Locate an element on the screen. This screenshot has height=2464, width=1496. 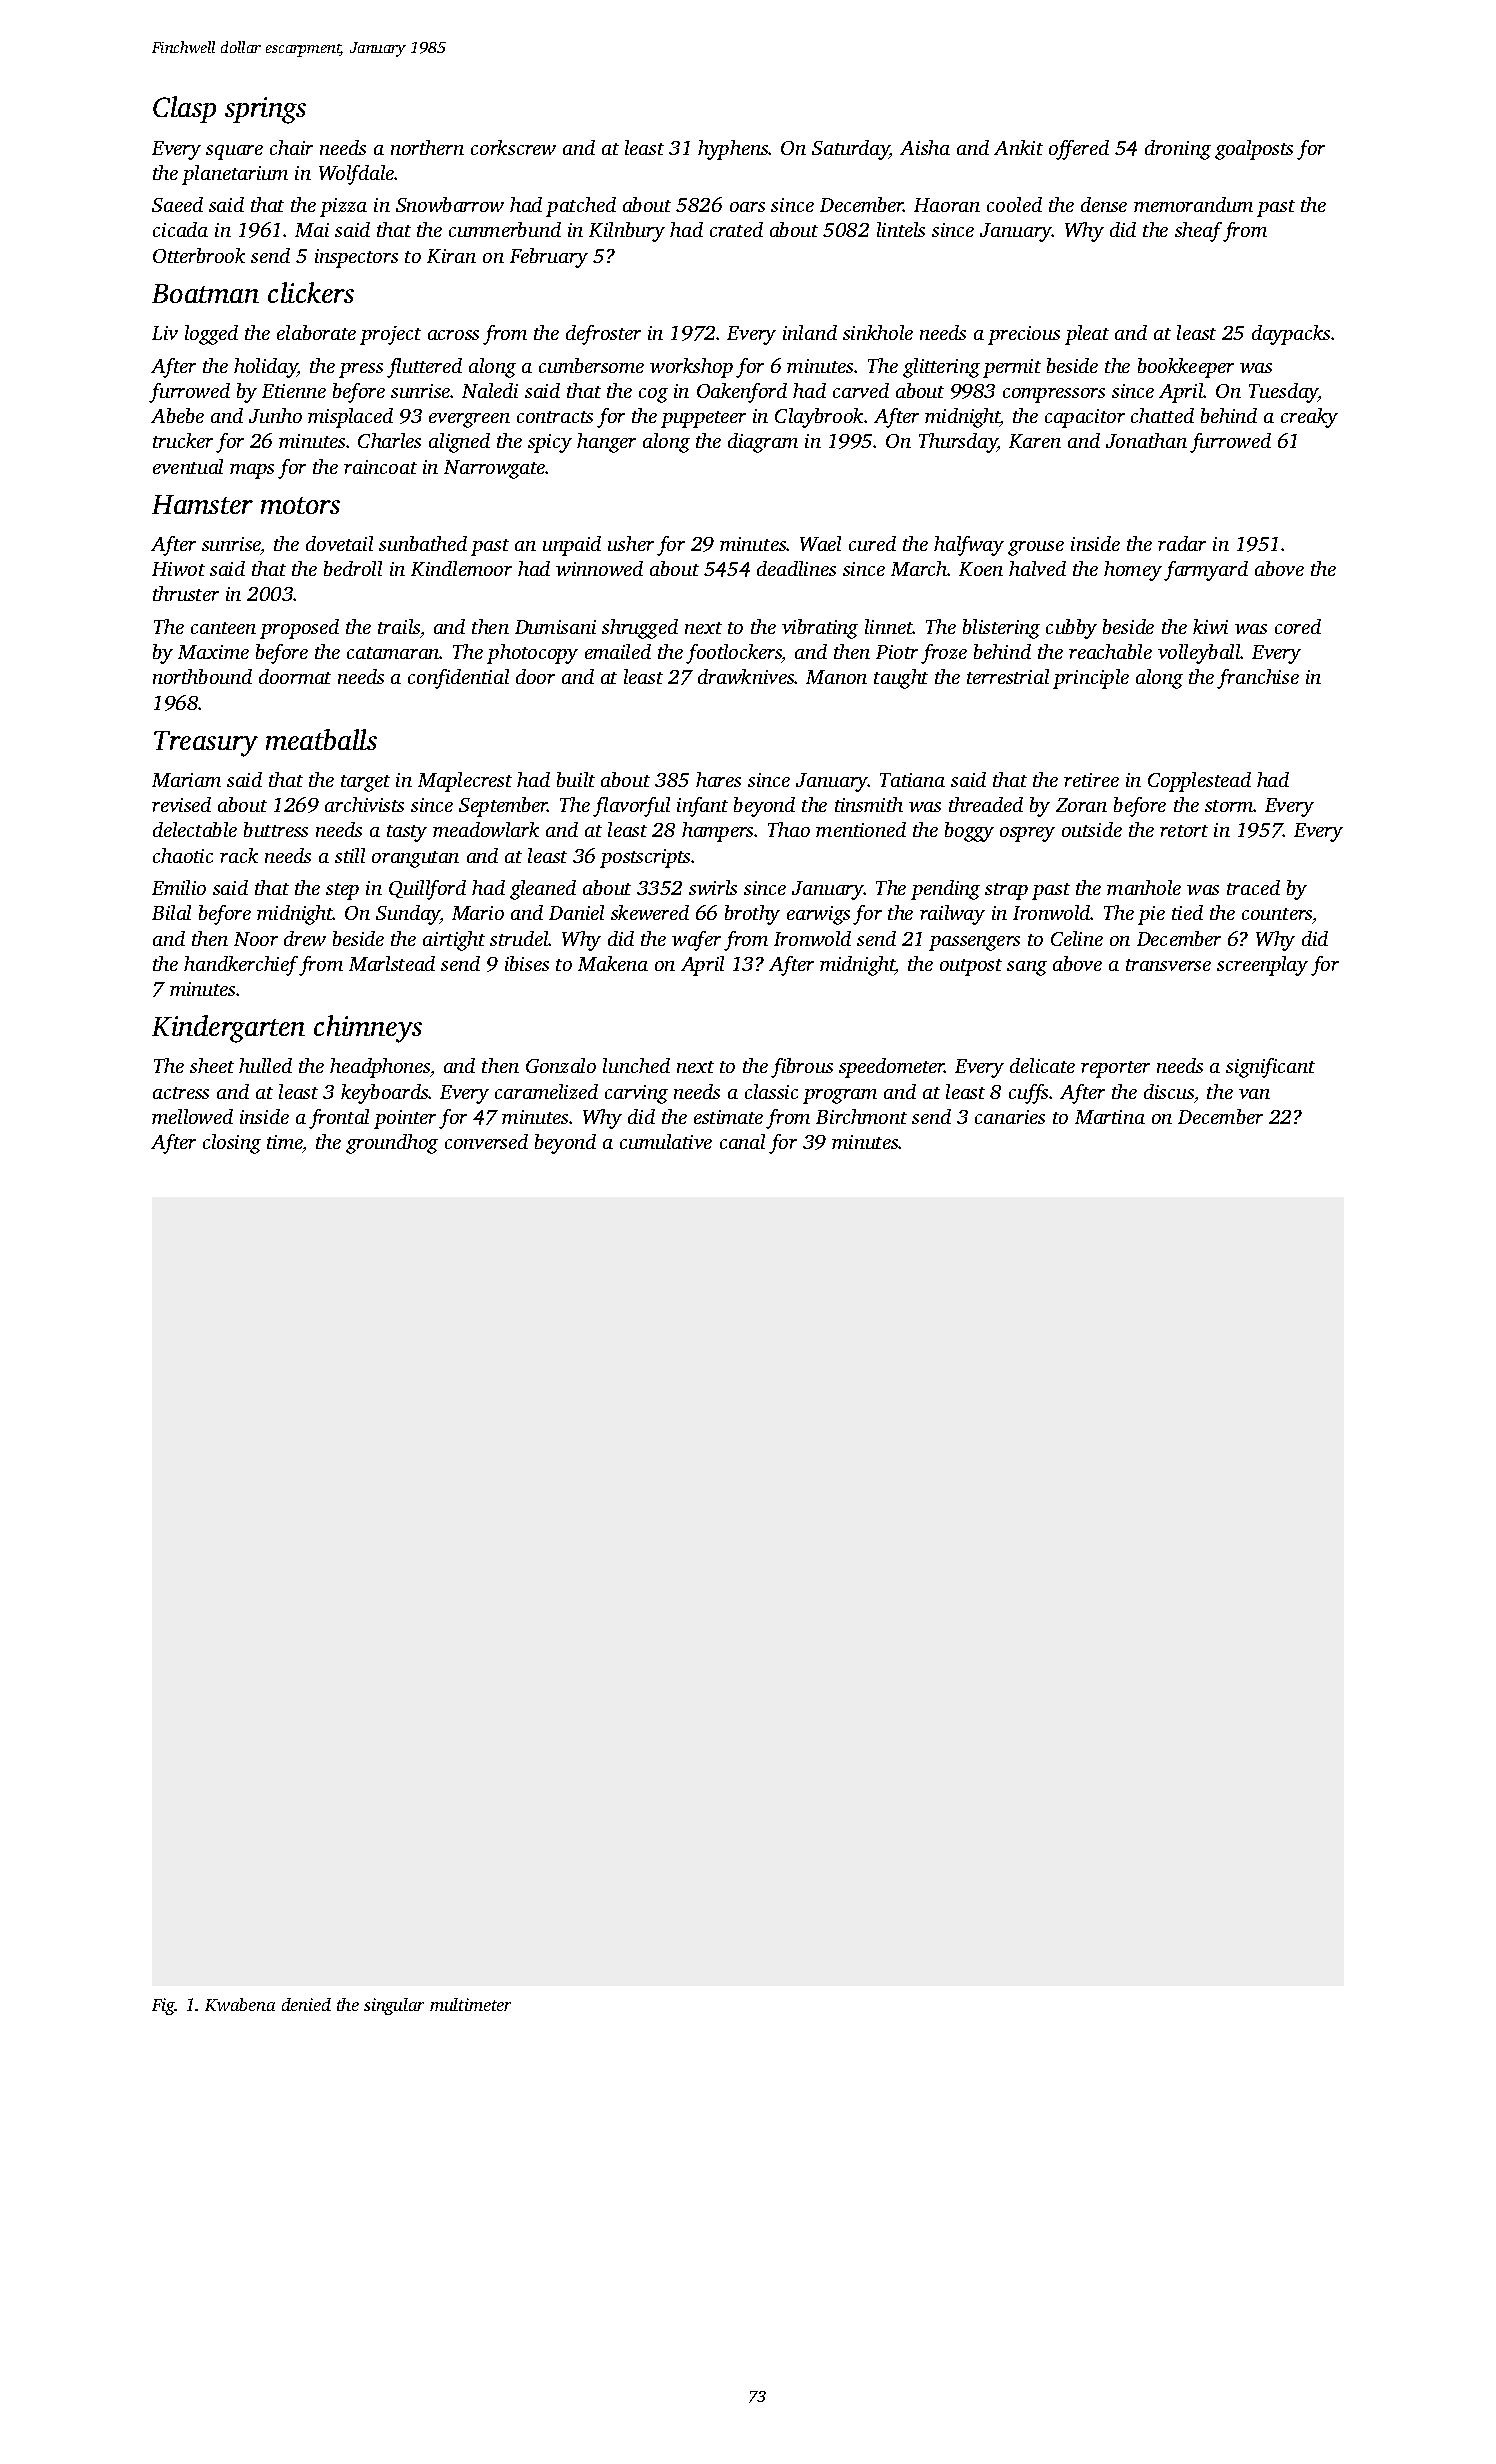
singular is located at coordinates (394, 2006).
